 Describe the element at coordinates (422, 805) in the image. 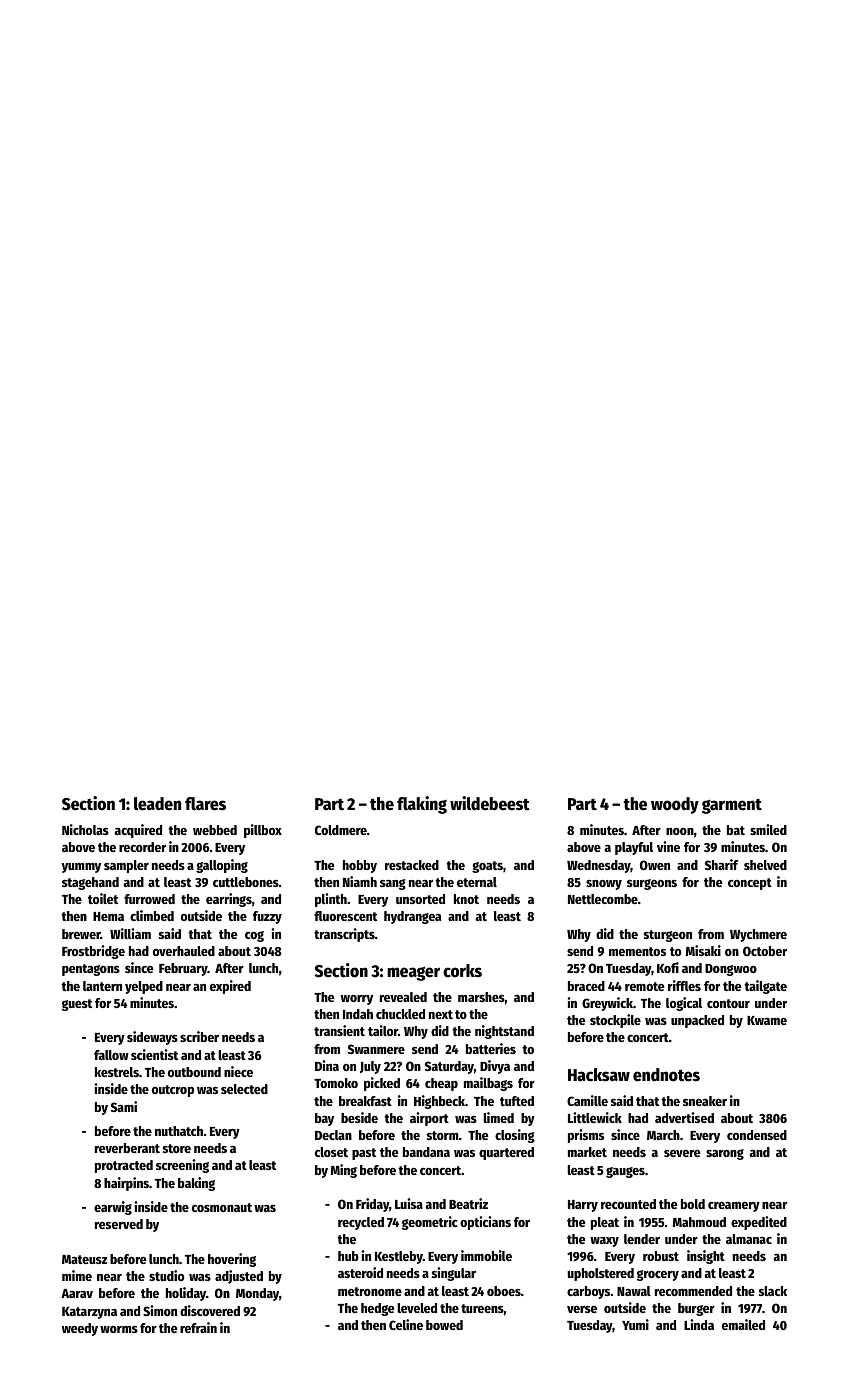

I see `flaking` at that location.
